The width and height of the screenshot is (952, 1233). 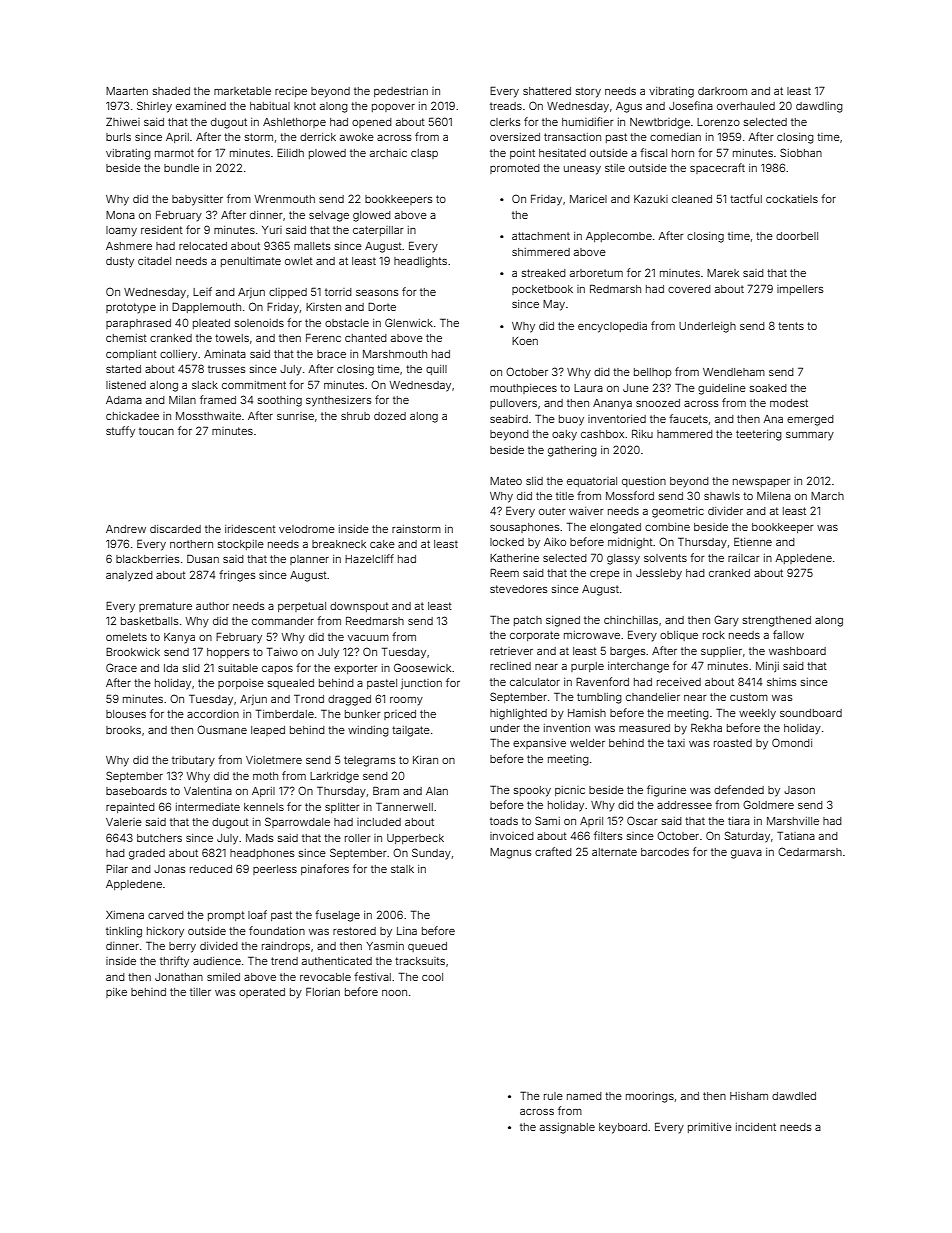 I want to click on expansive, so click(x=539, y=744).
